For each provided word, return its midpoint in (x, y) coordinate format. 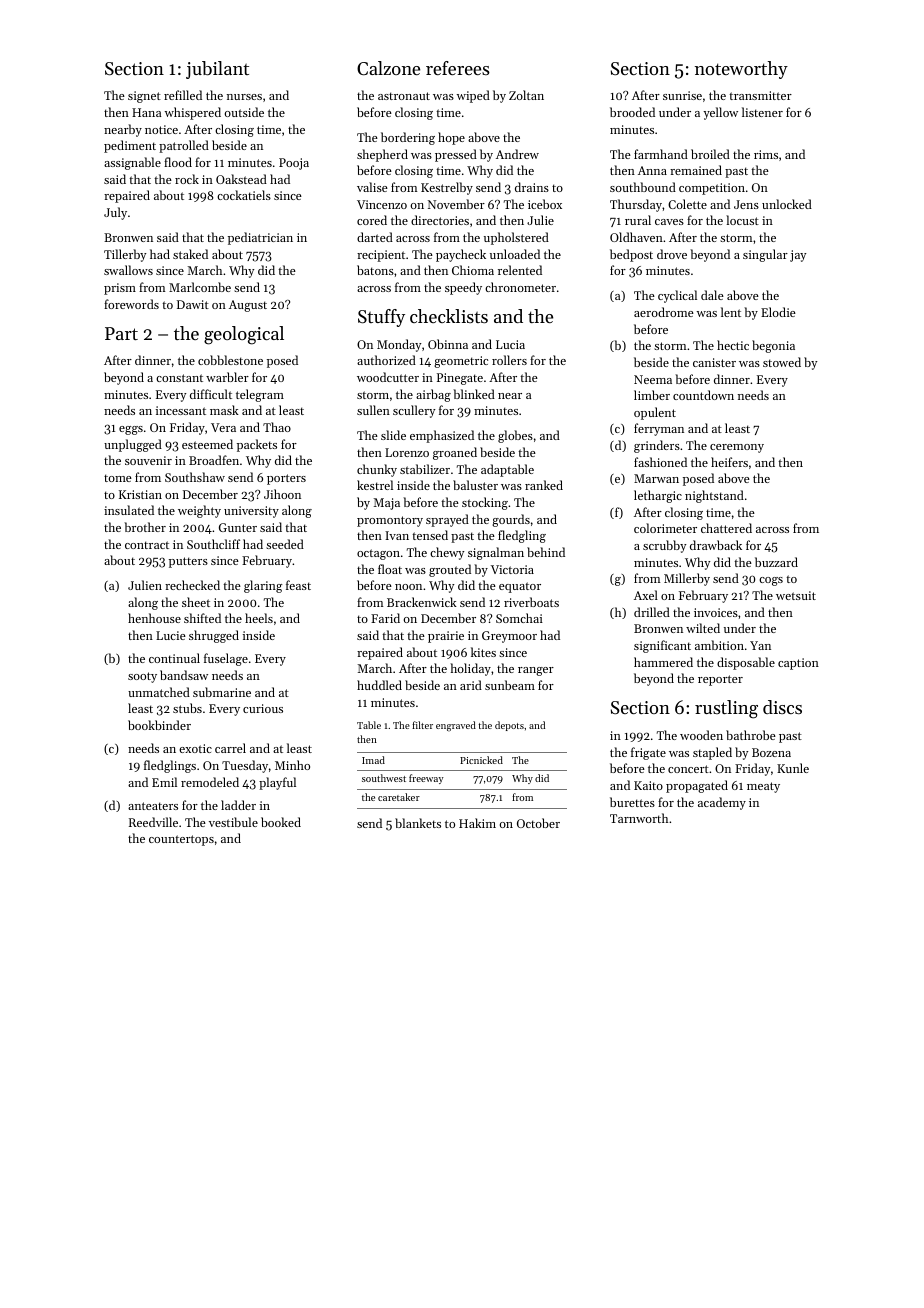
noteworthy (741, 70)
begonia (773, 346)
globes (515, 436)
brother (145, 527)
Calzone (388, 68)
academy (722, 803)
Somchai (519, 618)
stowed (782, 362)
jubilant (217, 70)
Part (121, 333)
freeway (426, 779)
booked (281, 822)
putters (188, 562)
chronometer (520, 287)
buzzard (776, 562)
